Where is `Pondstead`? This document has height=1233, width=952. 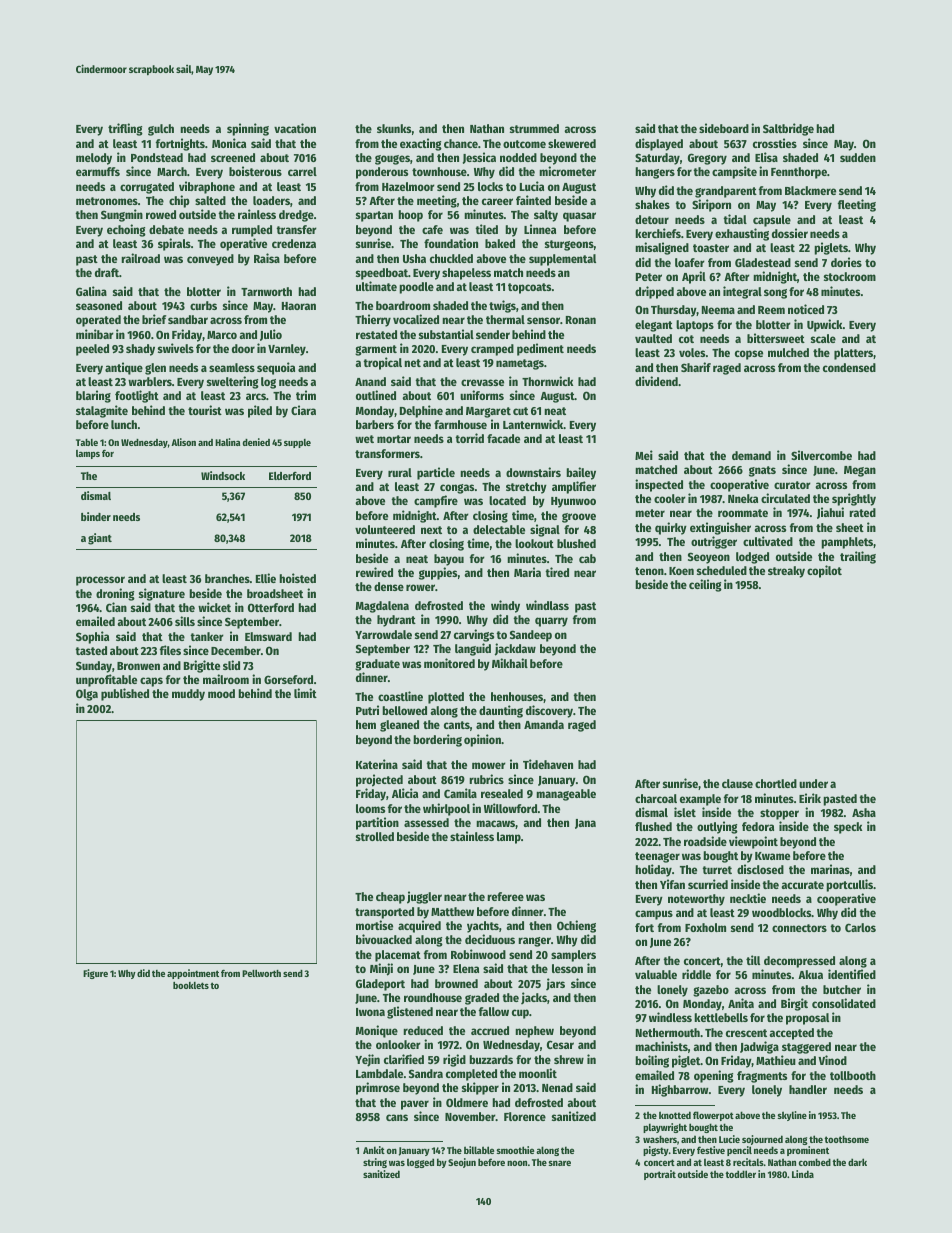 Pondstead is located at coordinates (157, 157).
